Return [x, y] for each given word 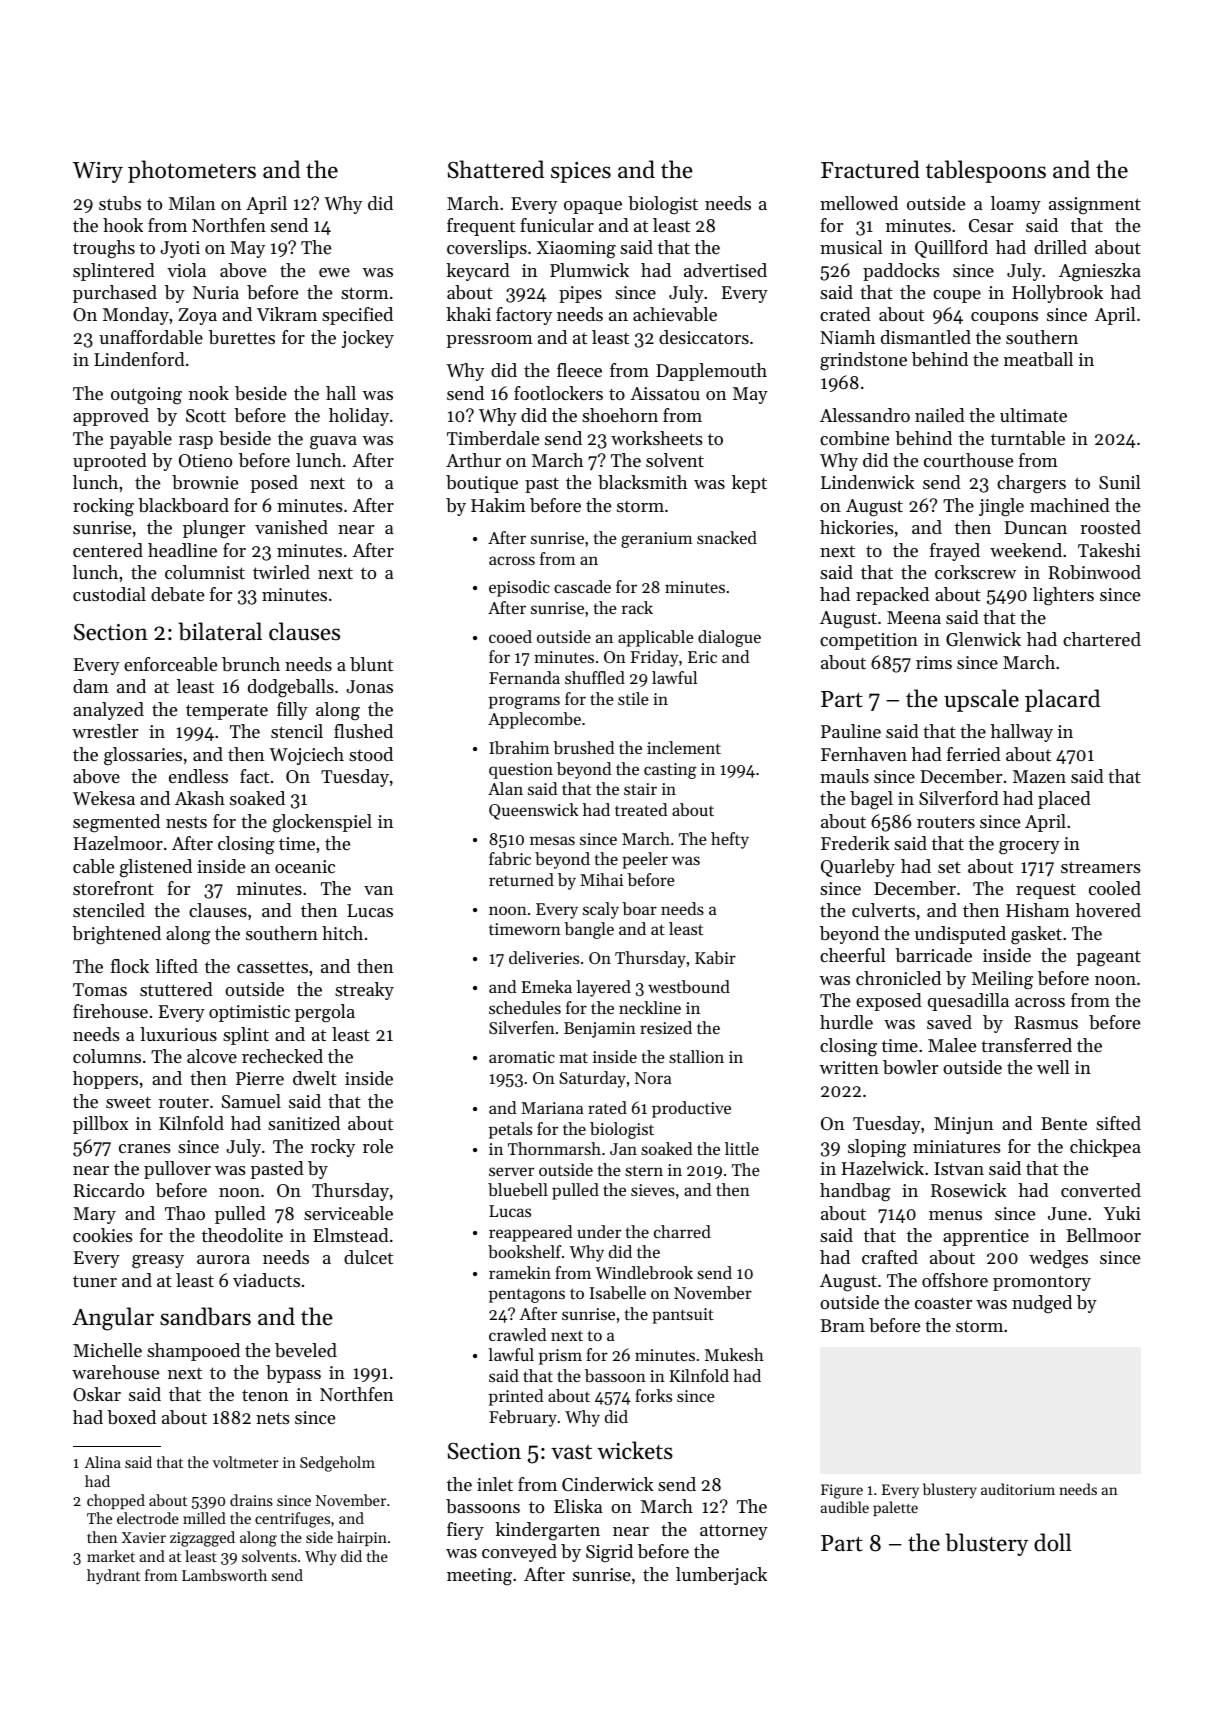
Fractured [870, 169]
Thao [185, 1213]
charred [682, 1231]
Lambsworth [224, 1575]
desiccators [704, 337]
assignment [1095, 206]
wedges [1058, 1259]
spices [581, 172]
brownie [205, 482]
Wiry [98, 172]
